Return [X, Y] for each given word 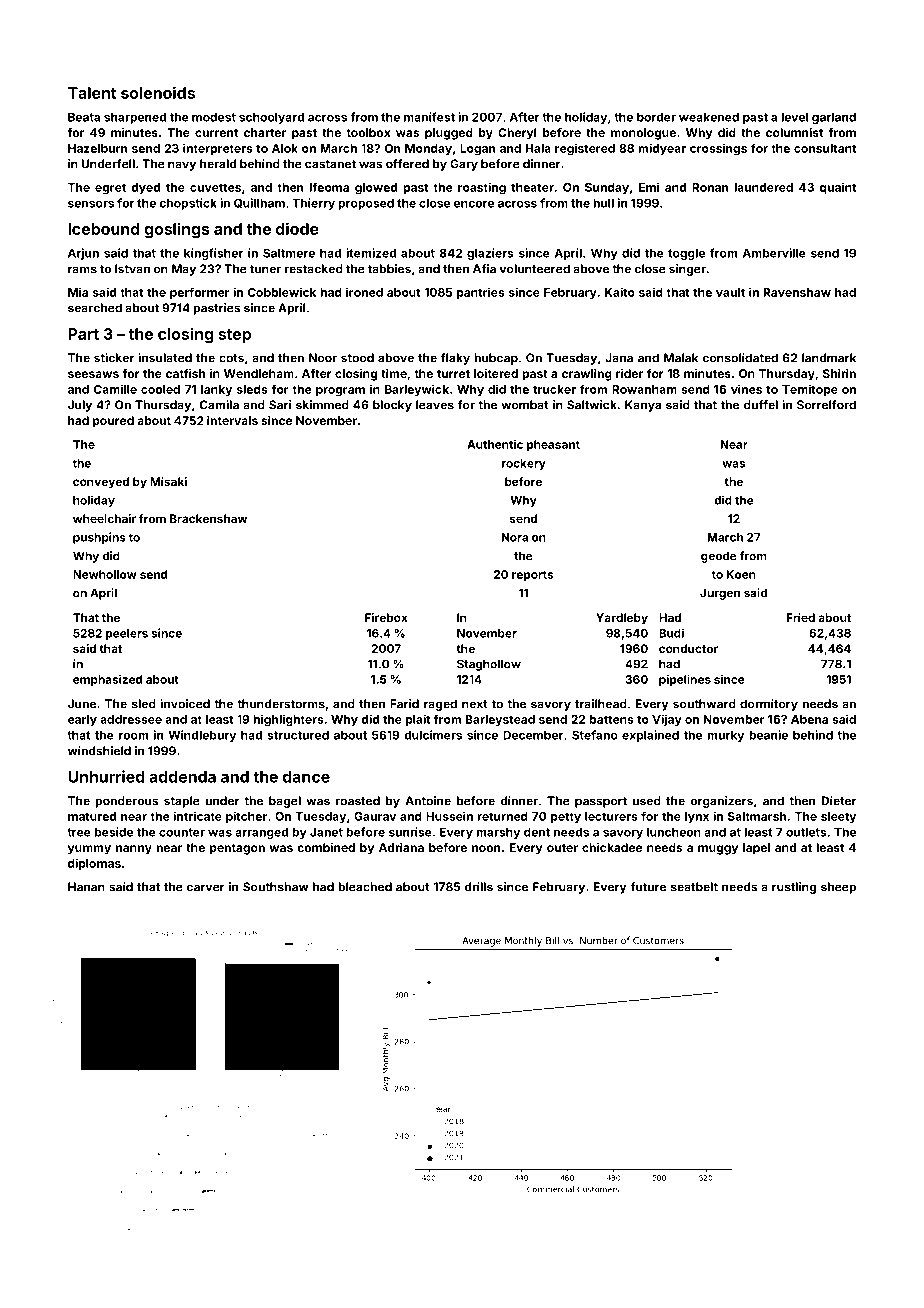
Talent [92, 93]
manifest [429, 117]
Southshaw [276, 887]
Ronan [710, 187]
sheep [838, 888]
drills [478, 887]
